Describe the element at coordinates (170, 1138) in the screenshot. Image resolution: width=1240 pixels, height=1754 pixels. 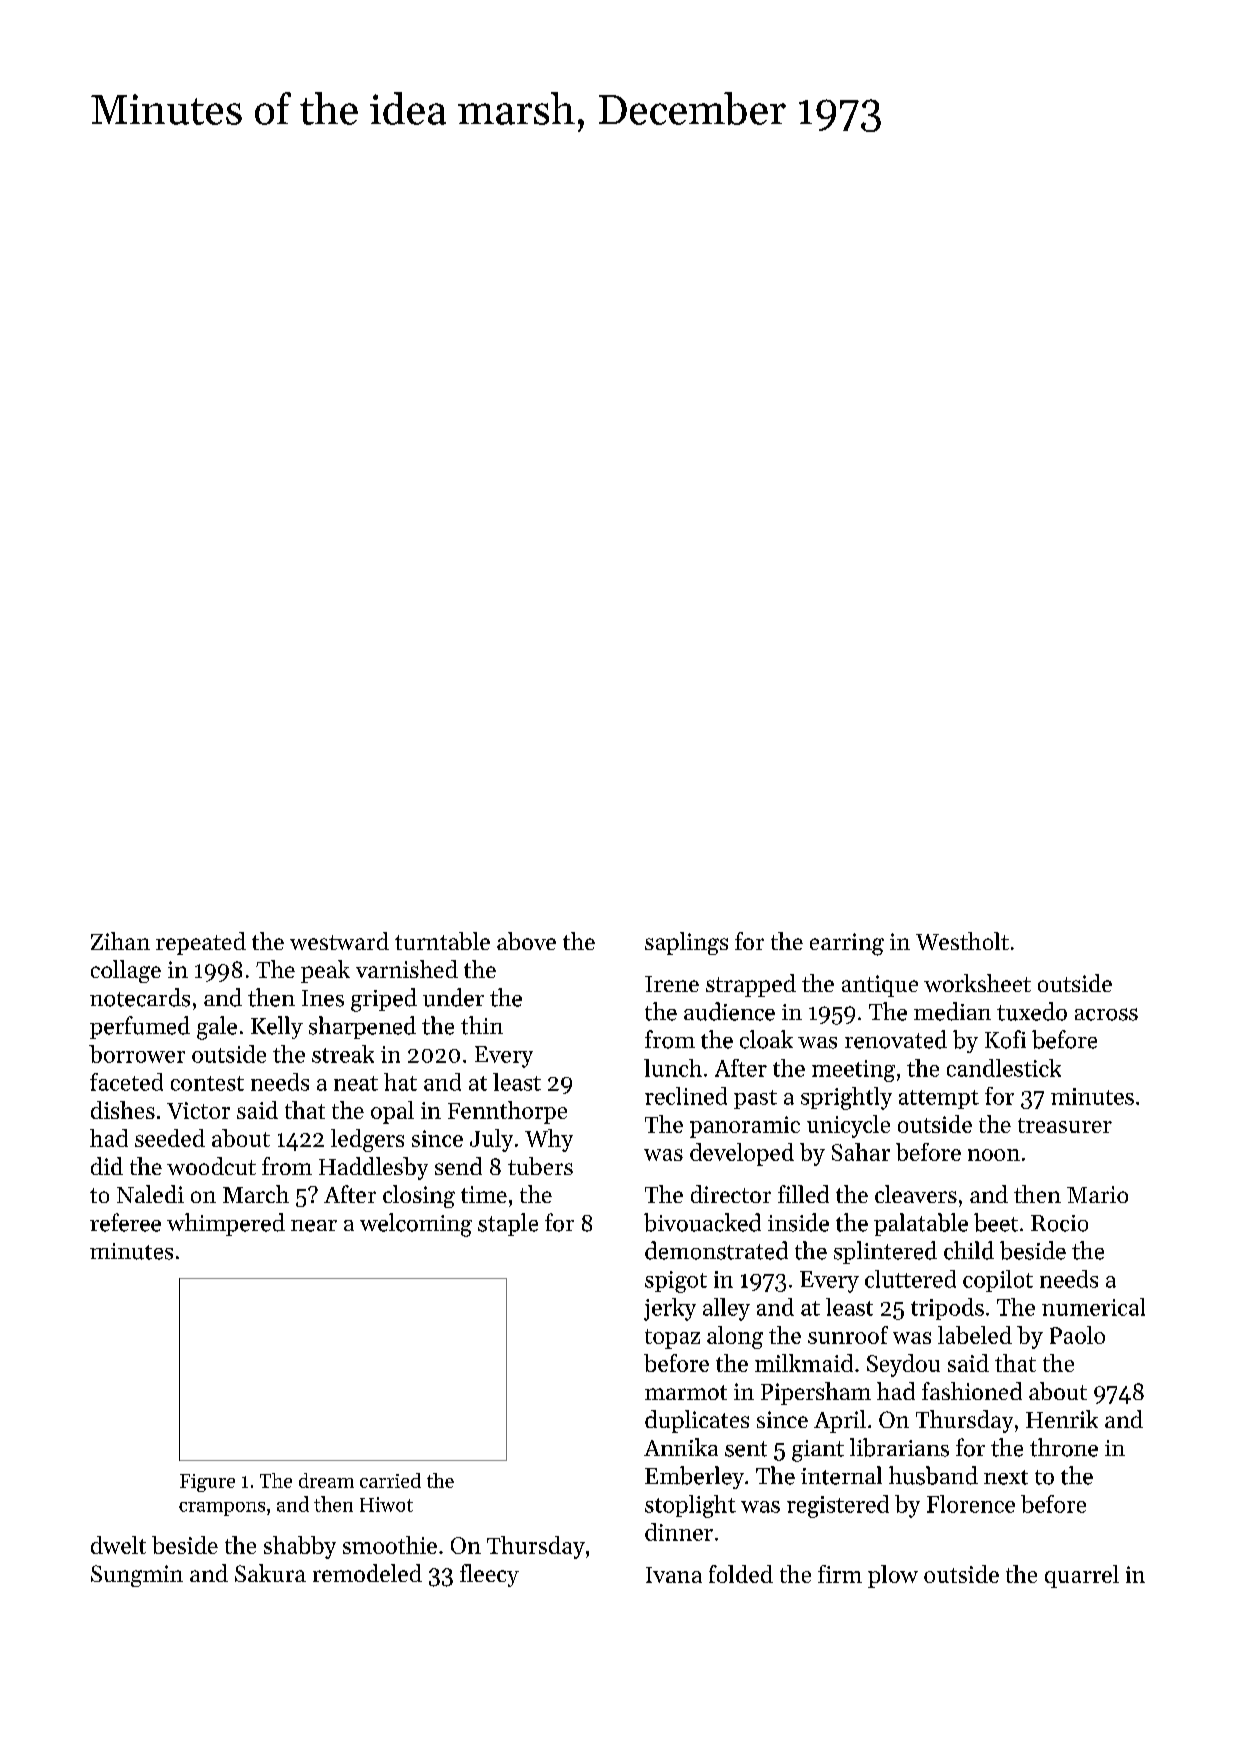
I see `seeded` at that location.
